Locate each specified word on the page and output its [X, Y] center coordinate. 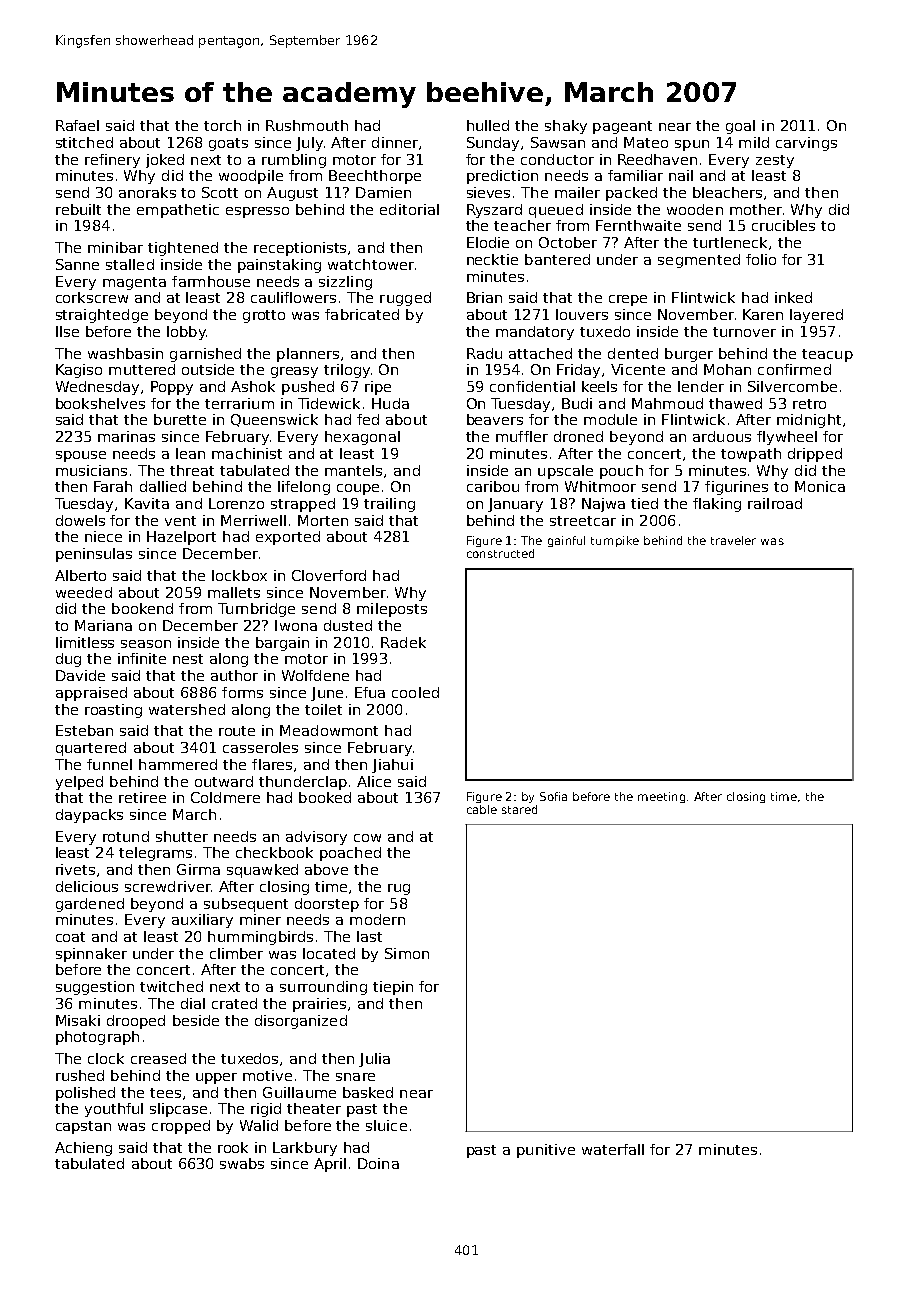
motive [267, 1075]
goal [740, 127]
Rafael [77, 125]
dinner [395, 142]
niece [103, 536]
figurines [736, 488]
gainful [566, 541]
